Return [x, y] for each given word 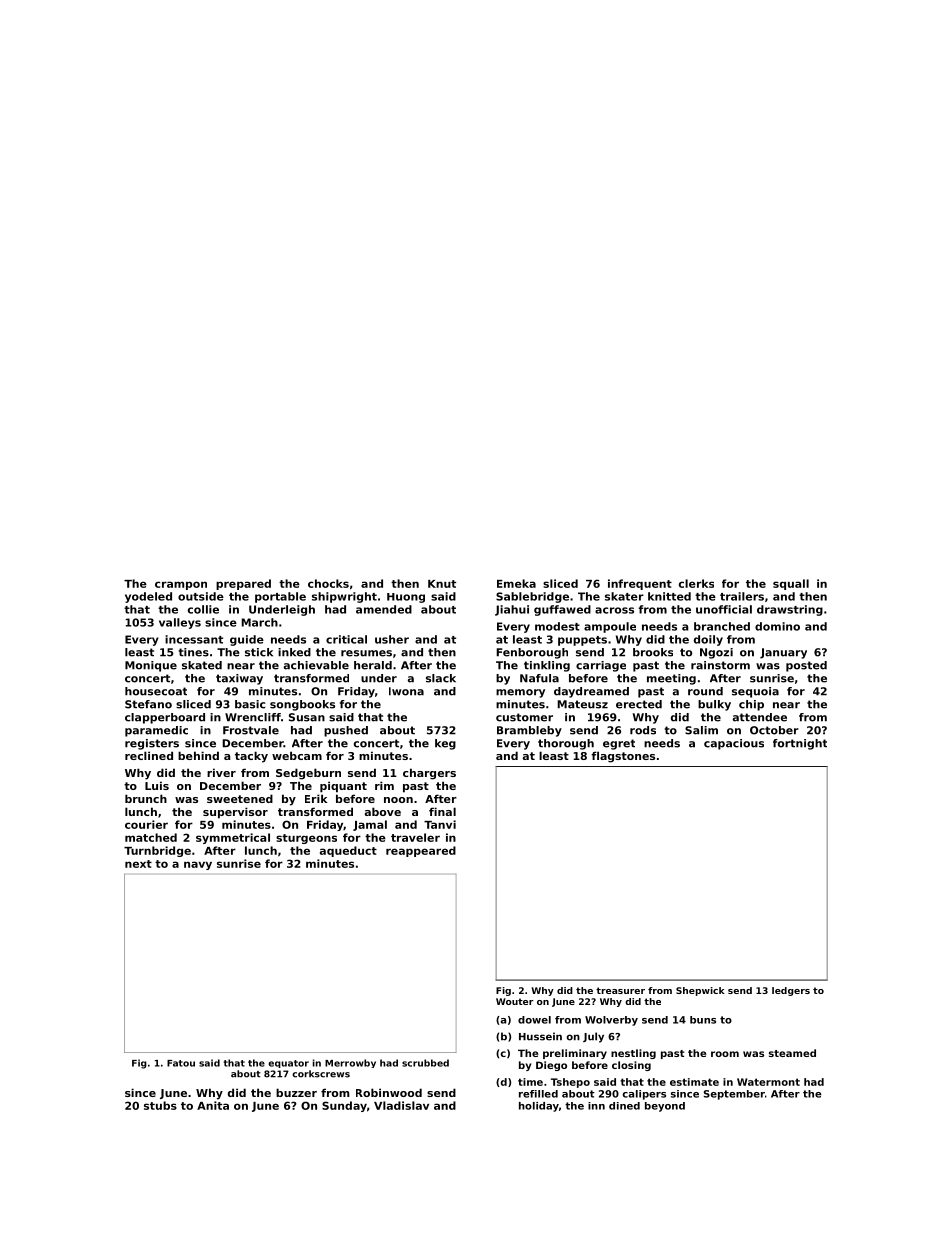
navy [198, 865]
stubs [160, 1105]
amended [384, 609]
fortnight [800, 744]
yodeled [148, 597]
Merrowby [350, 1063]
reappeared [421, 851]
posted [806, 666]
